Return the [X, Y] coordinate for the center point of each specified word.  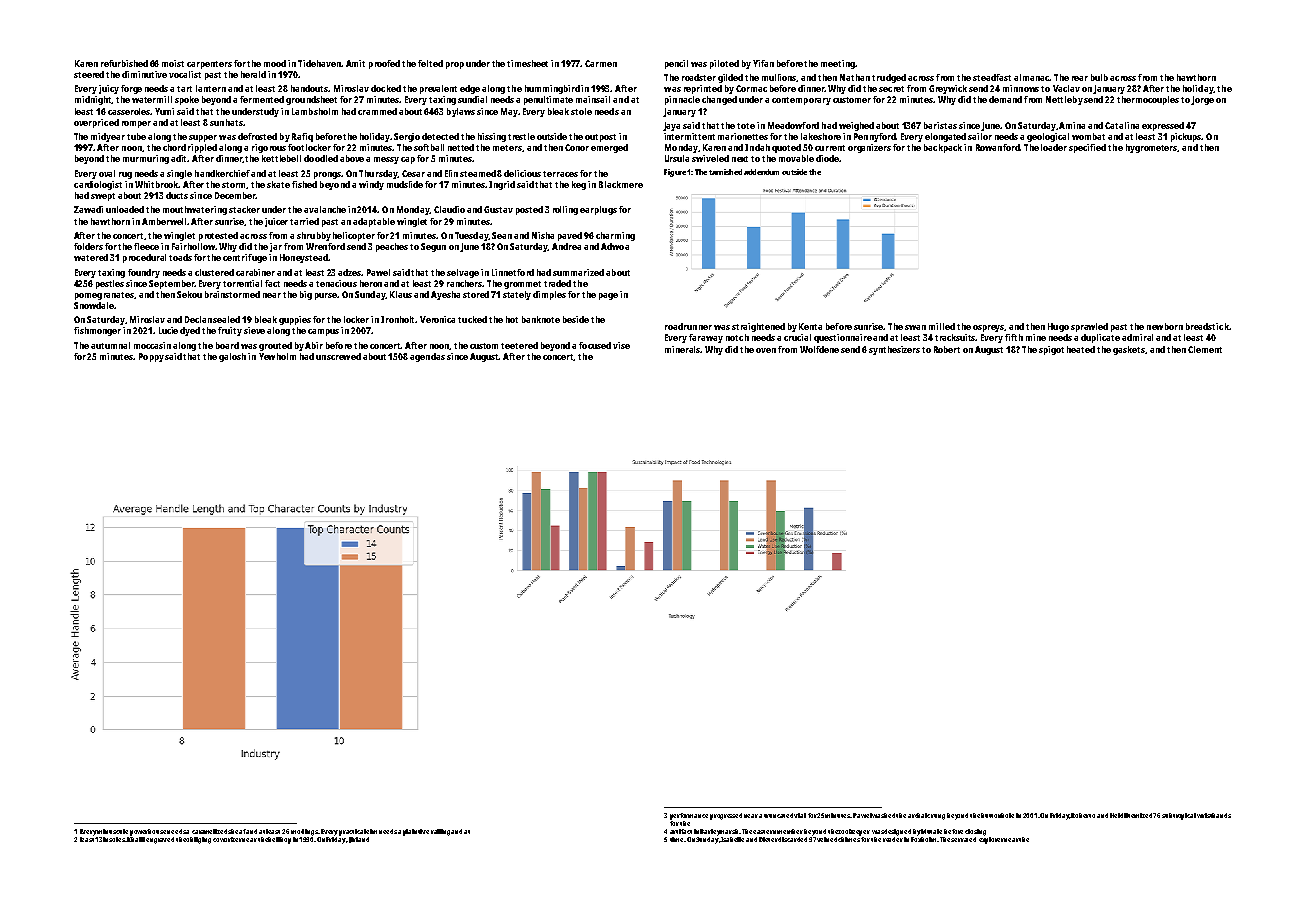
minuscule [112, 831]
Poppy [151, 357]
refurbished [124, 63]
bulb [1099, 77]
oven [766, 350]
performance [689, 816]
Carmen [601, 63]
